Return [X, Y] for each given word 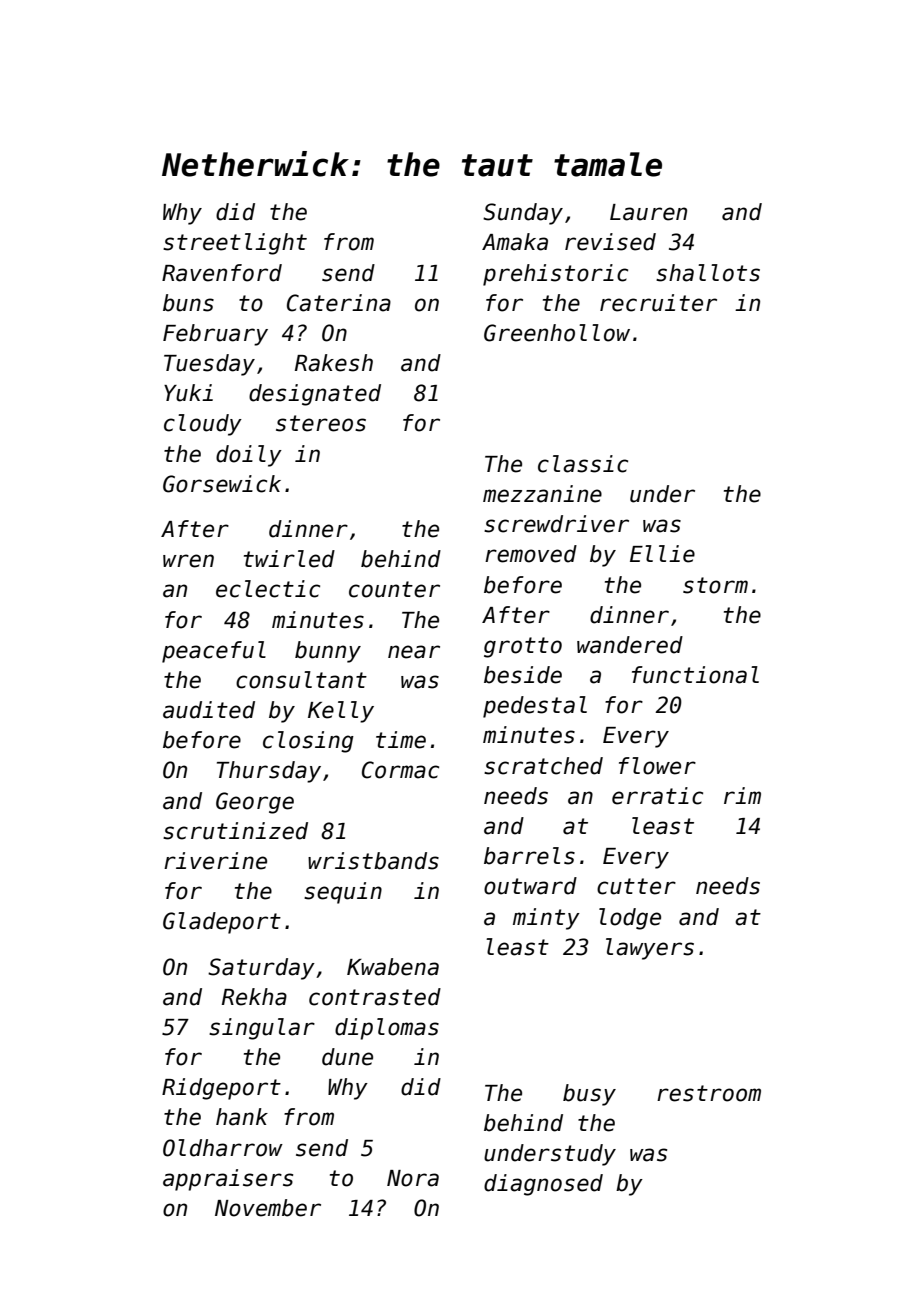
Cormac [400, 770]
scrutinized [235, 831]
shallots [708, 273]
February [215, 335]
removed [531, 554]
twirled [289, 559]
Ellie [662, 554]
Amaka [515, 242]
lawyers [650, 949]
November [268, 1208]
